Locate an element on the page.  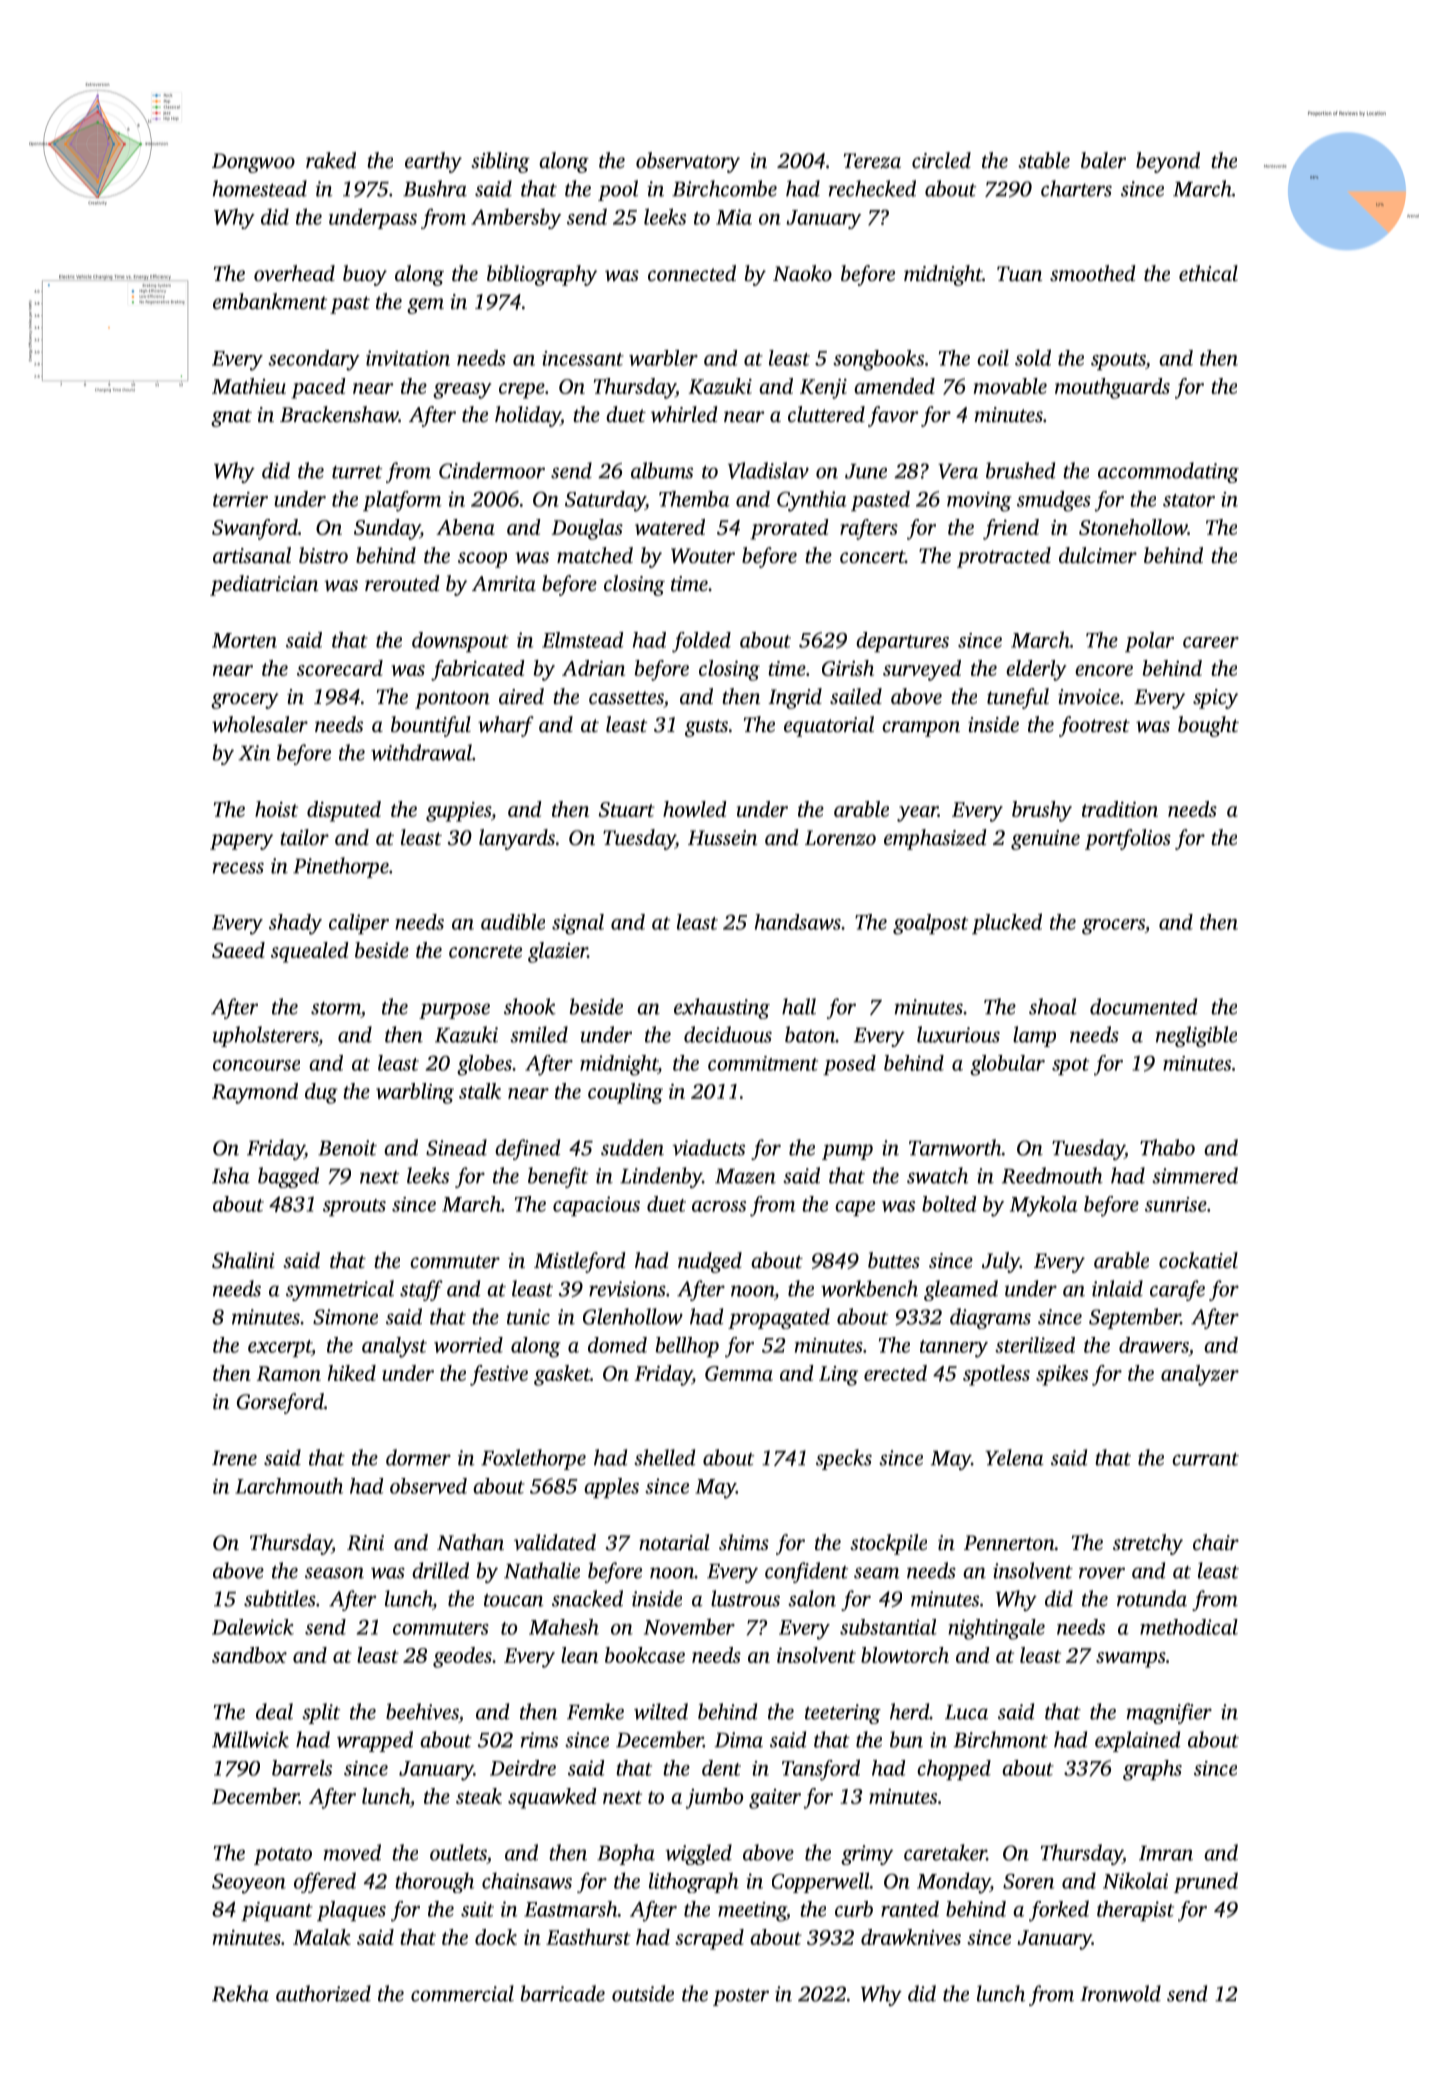
outside is located at coordinates (643, 1993).
